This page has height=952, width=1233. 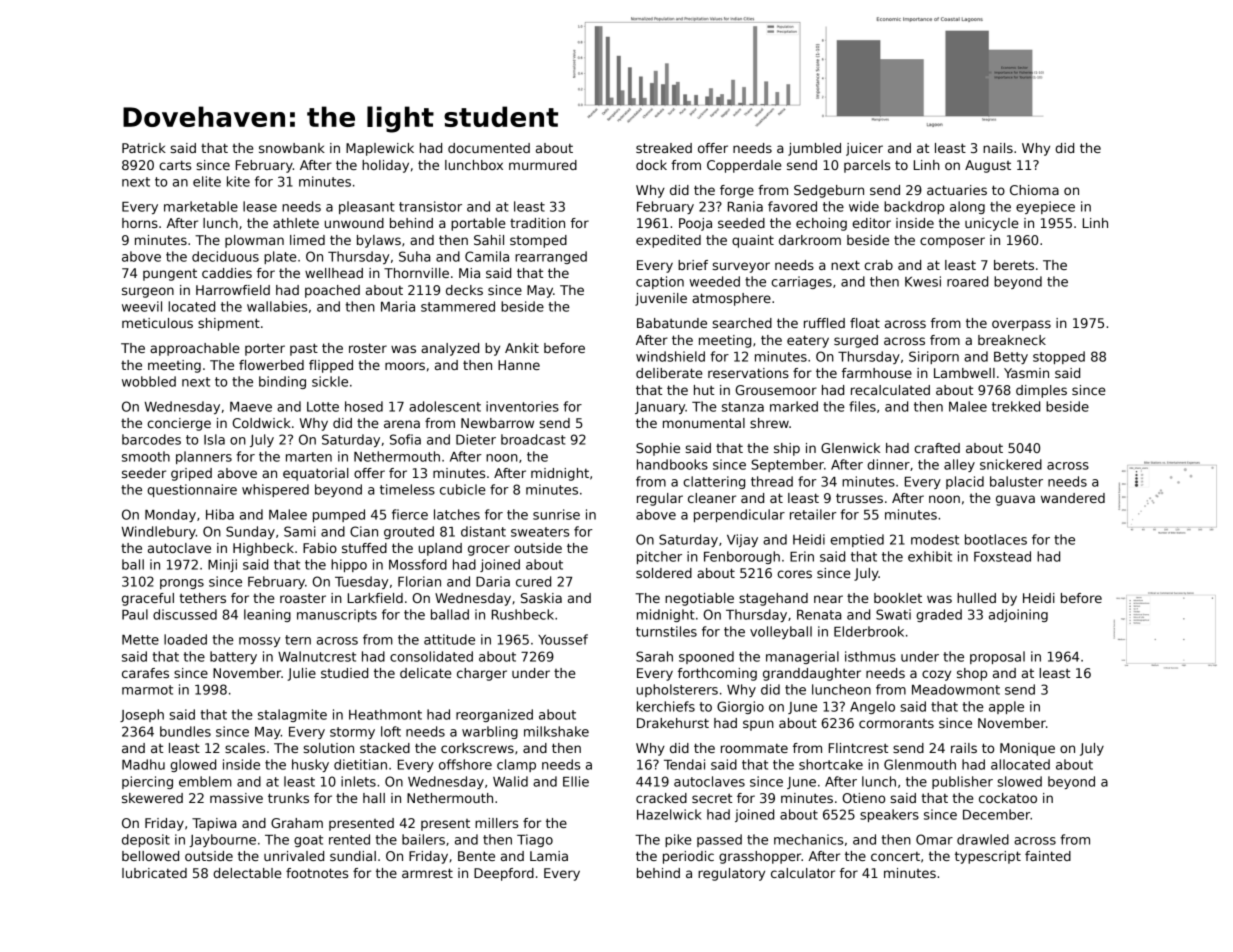 What do you see at coordinates (296, 223) in the page?
I see `athlete` at bounding box center [296, 223].
